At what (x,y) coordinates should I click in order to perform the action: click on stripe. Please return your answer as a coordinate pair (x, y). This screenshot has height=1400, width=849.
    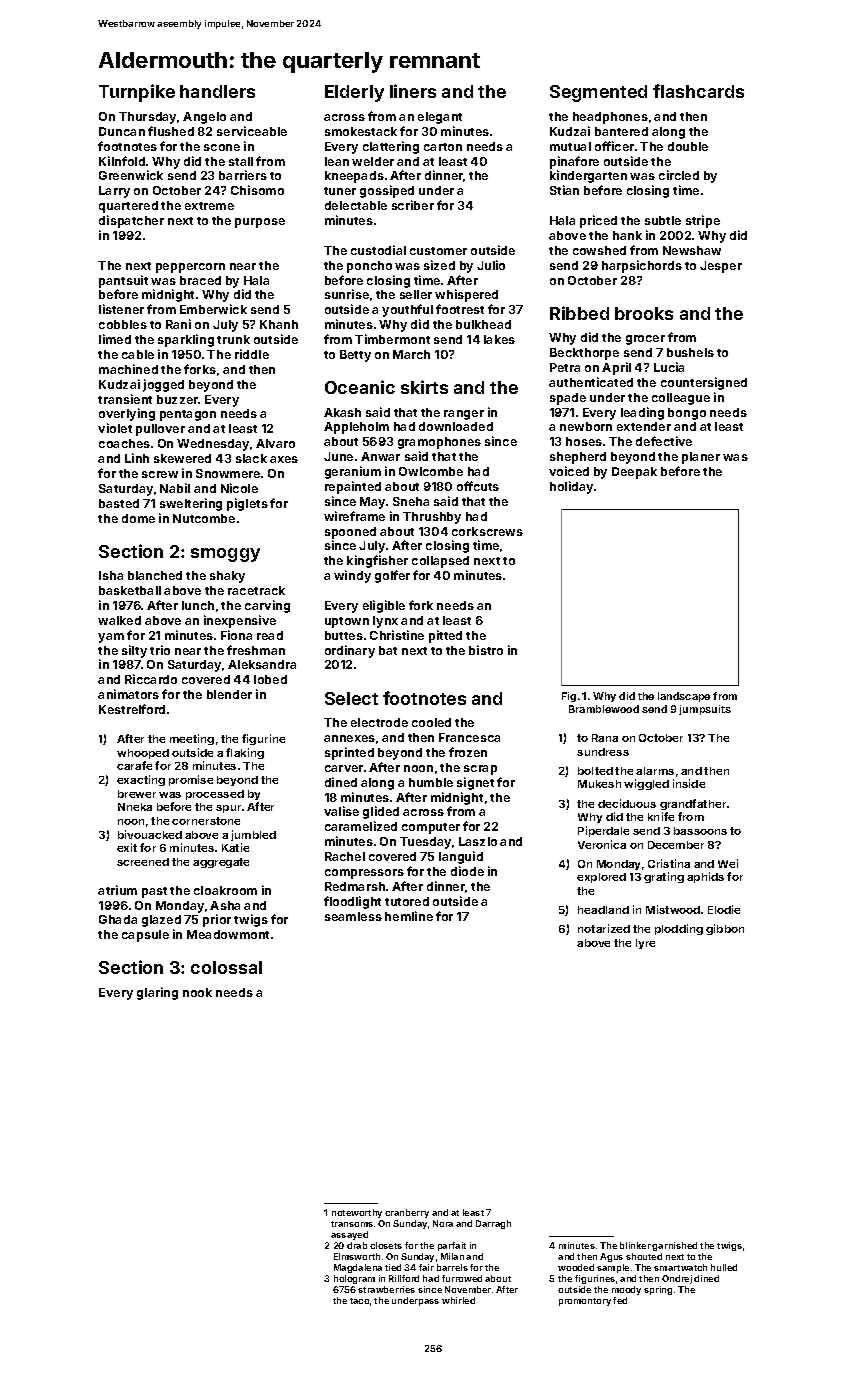
    Looking at the image, I should click on (703, 221).
